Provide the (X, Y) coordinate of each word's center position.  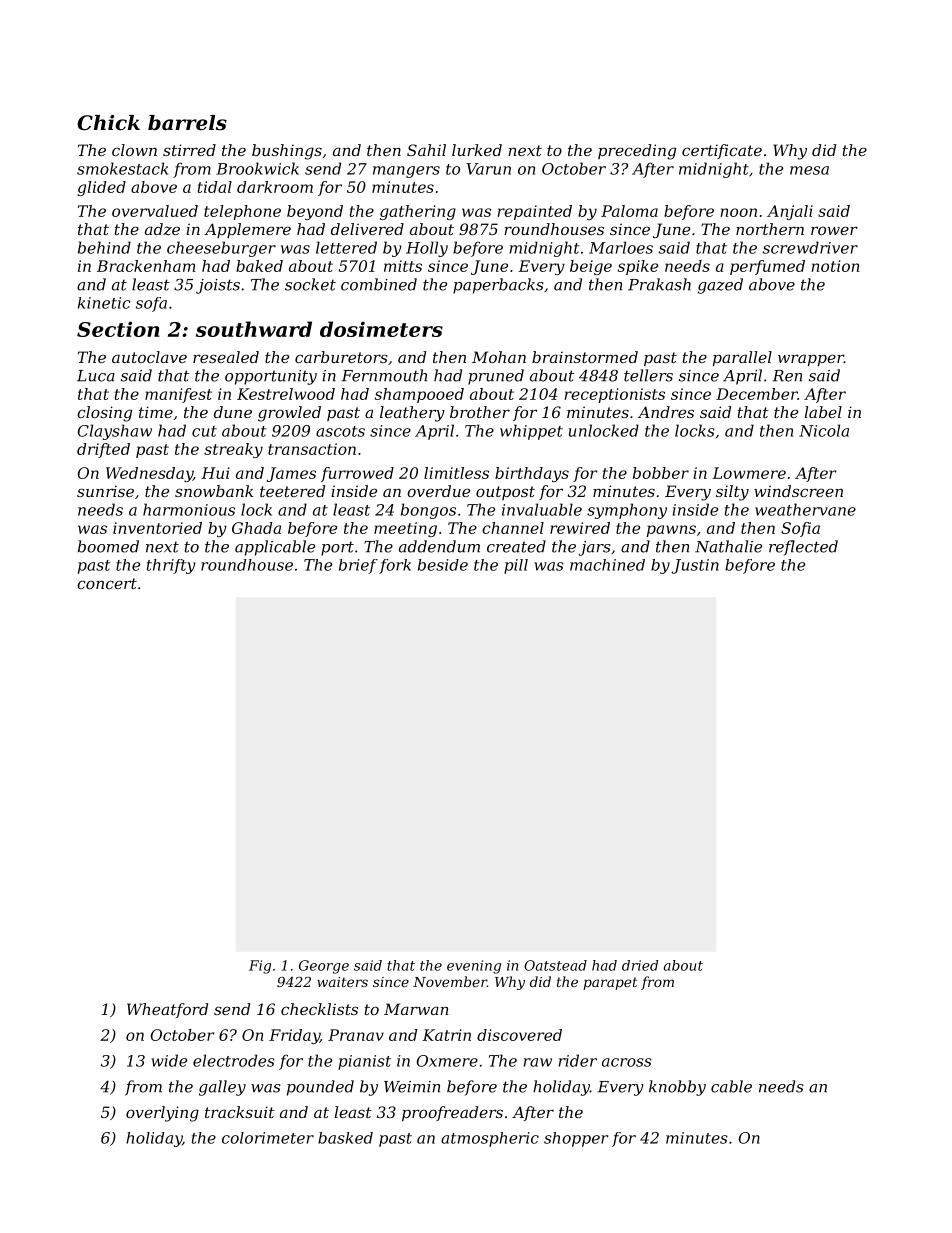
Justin (695, 566)
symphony (627, 511)
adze (162, 229)
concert (107, 583)
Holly (427, 249)
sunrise (105, 491)
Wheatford (167, 1010)
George (324, 967)
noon (738, 212)
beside (443, 565)
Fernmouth (384, 375)
